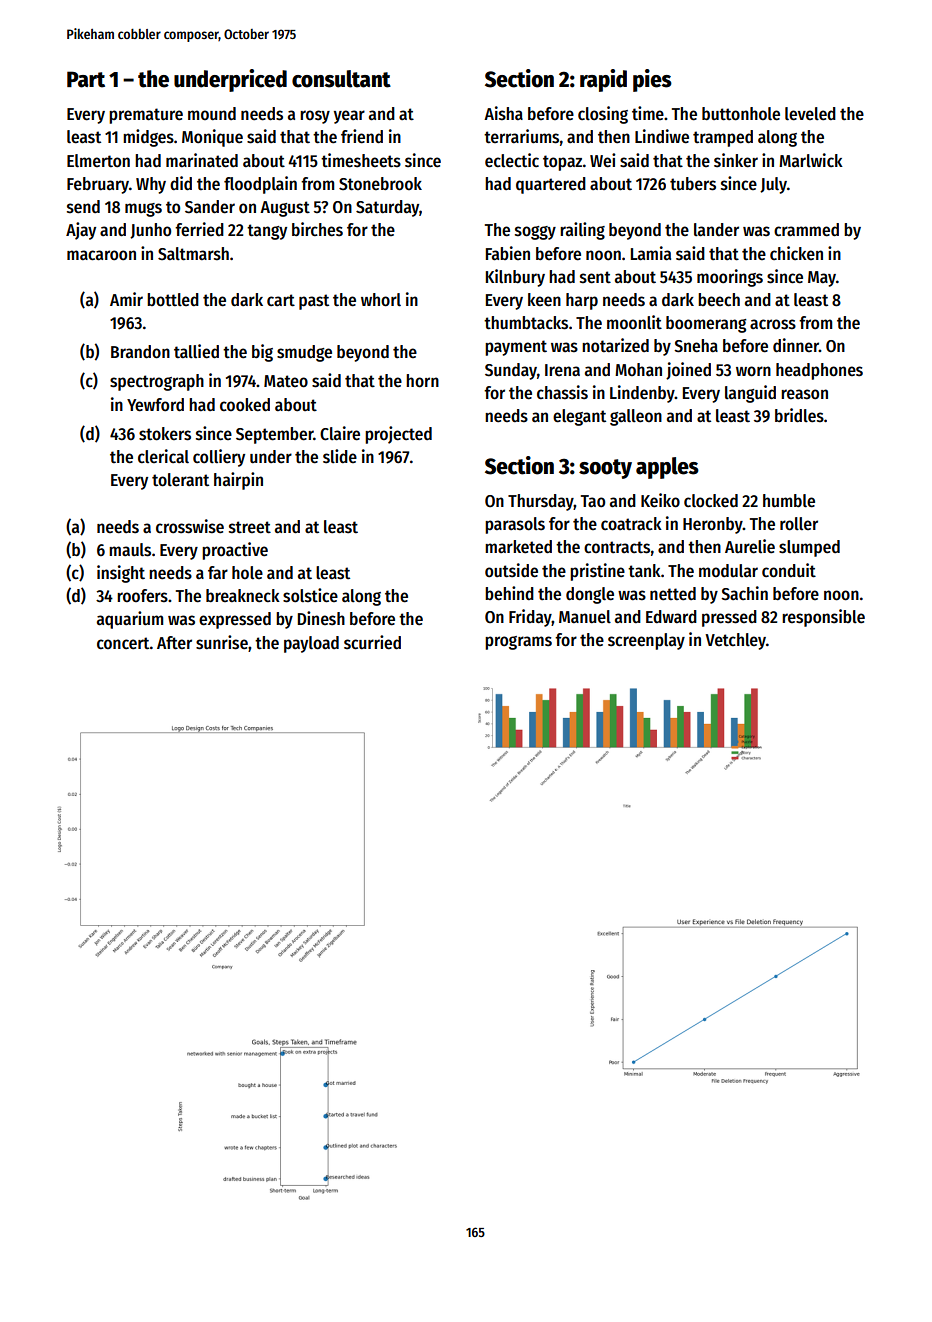 The width and height of the page is (932, 1322). I want to click on stokers, so click(165, 434).
